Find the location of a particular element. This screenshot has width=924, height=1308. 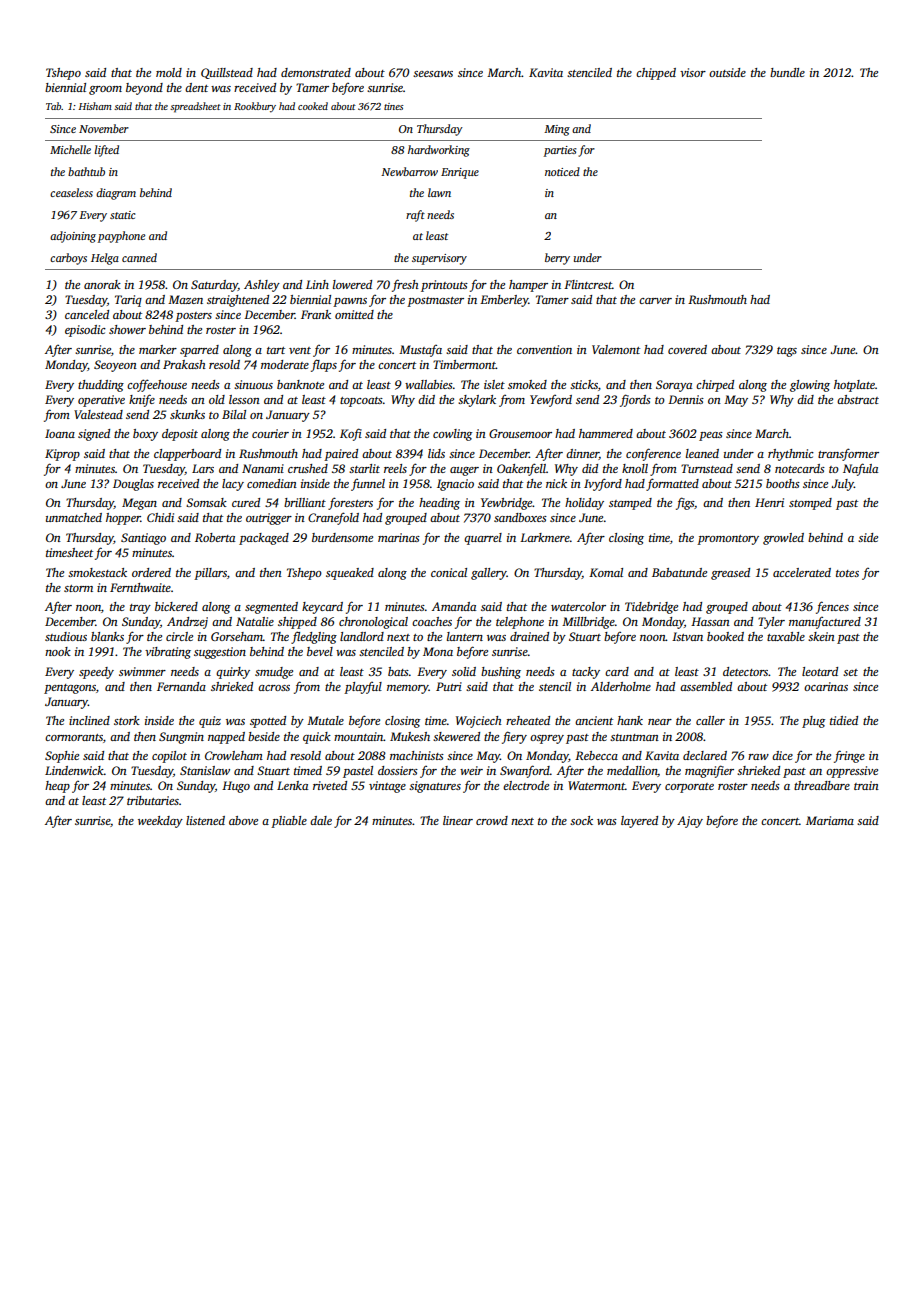

solid is located at coordinates (464, 671).
